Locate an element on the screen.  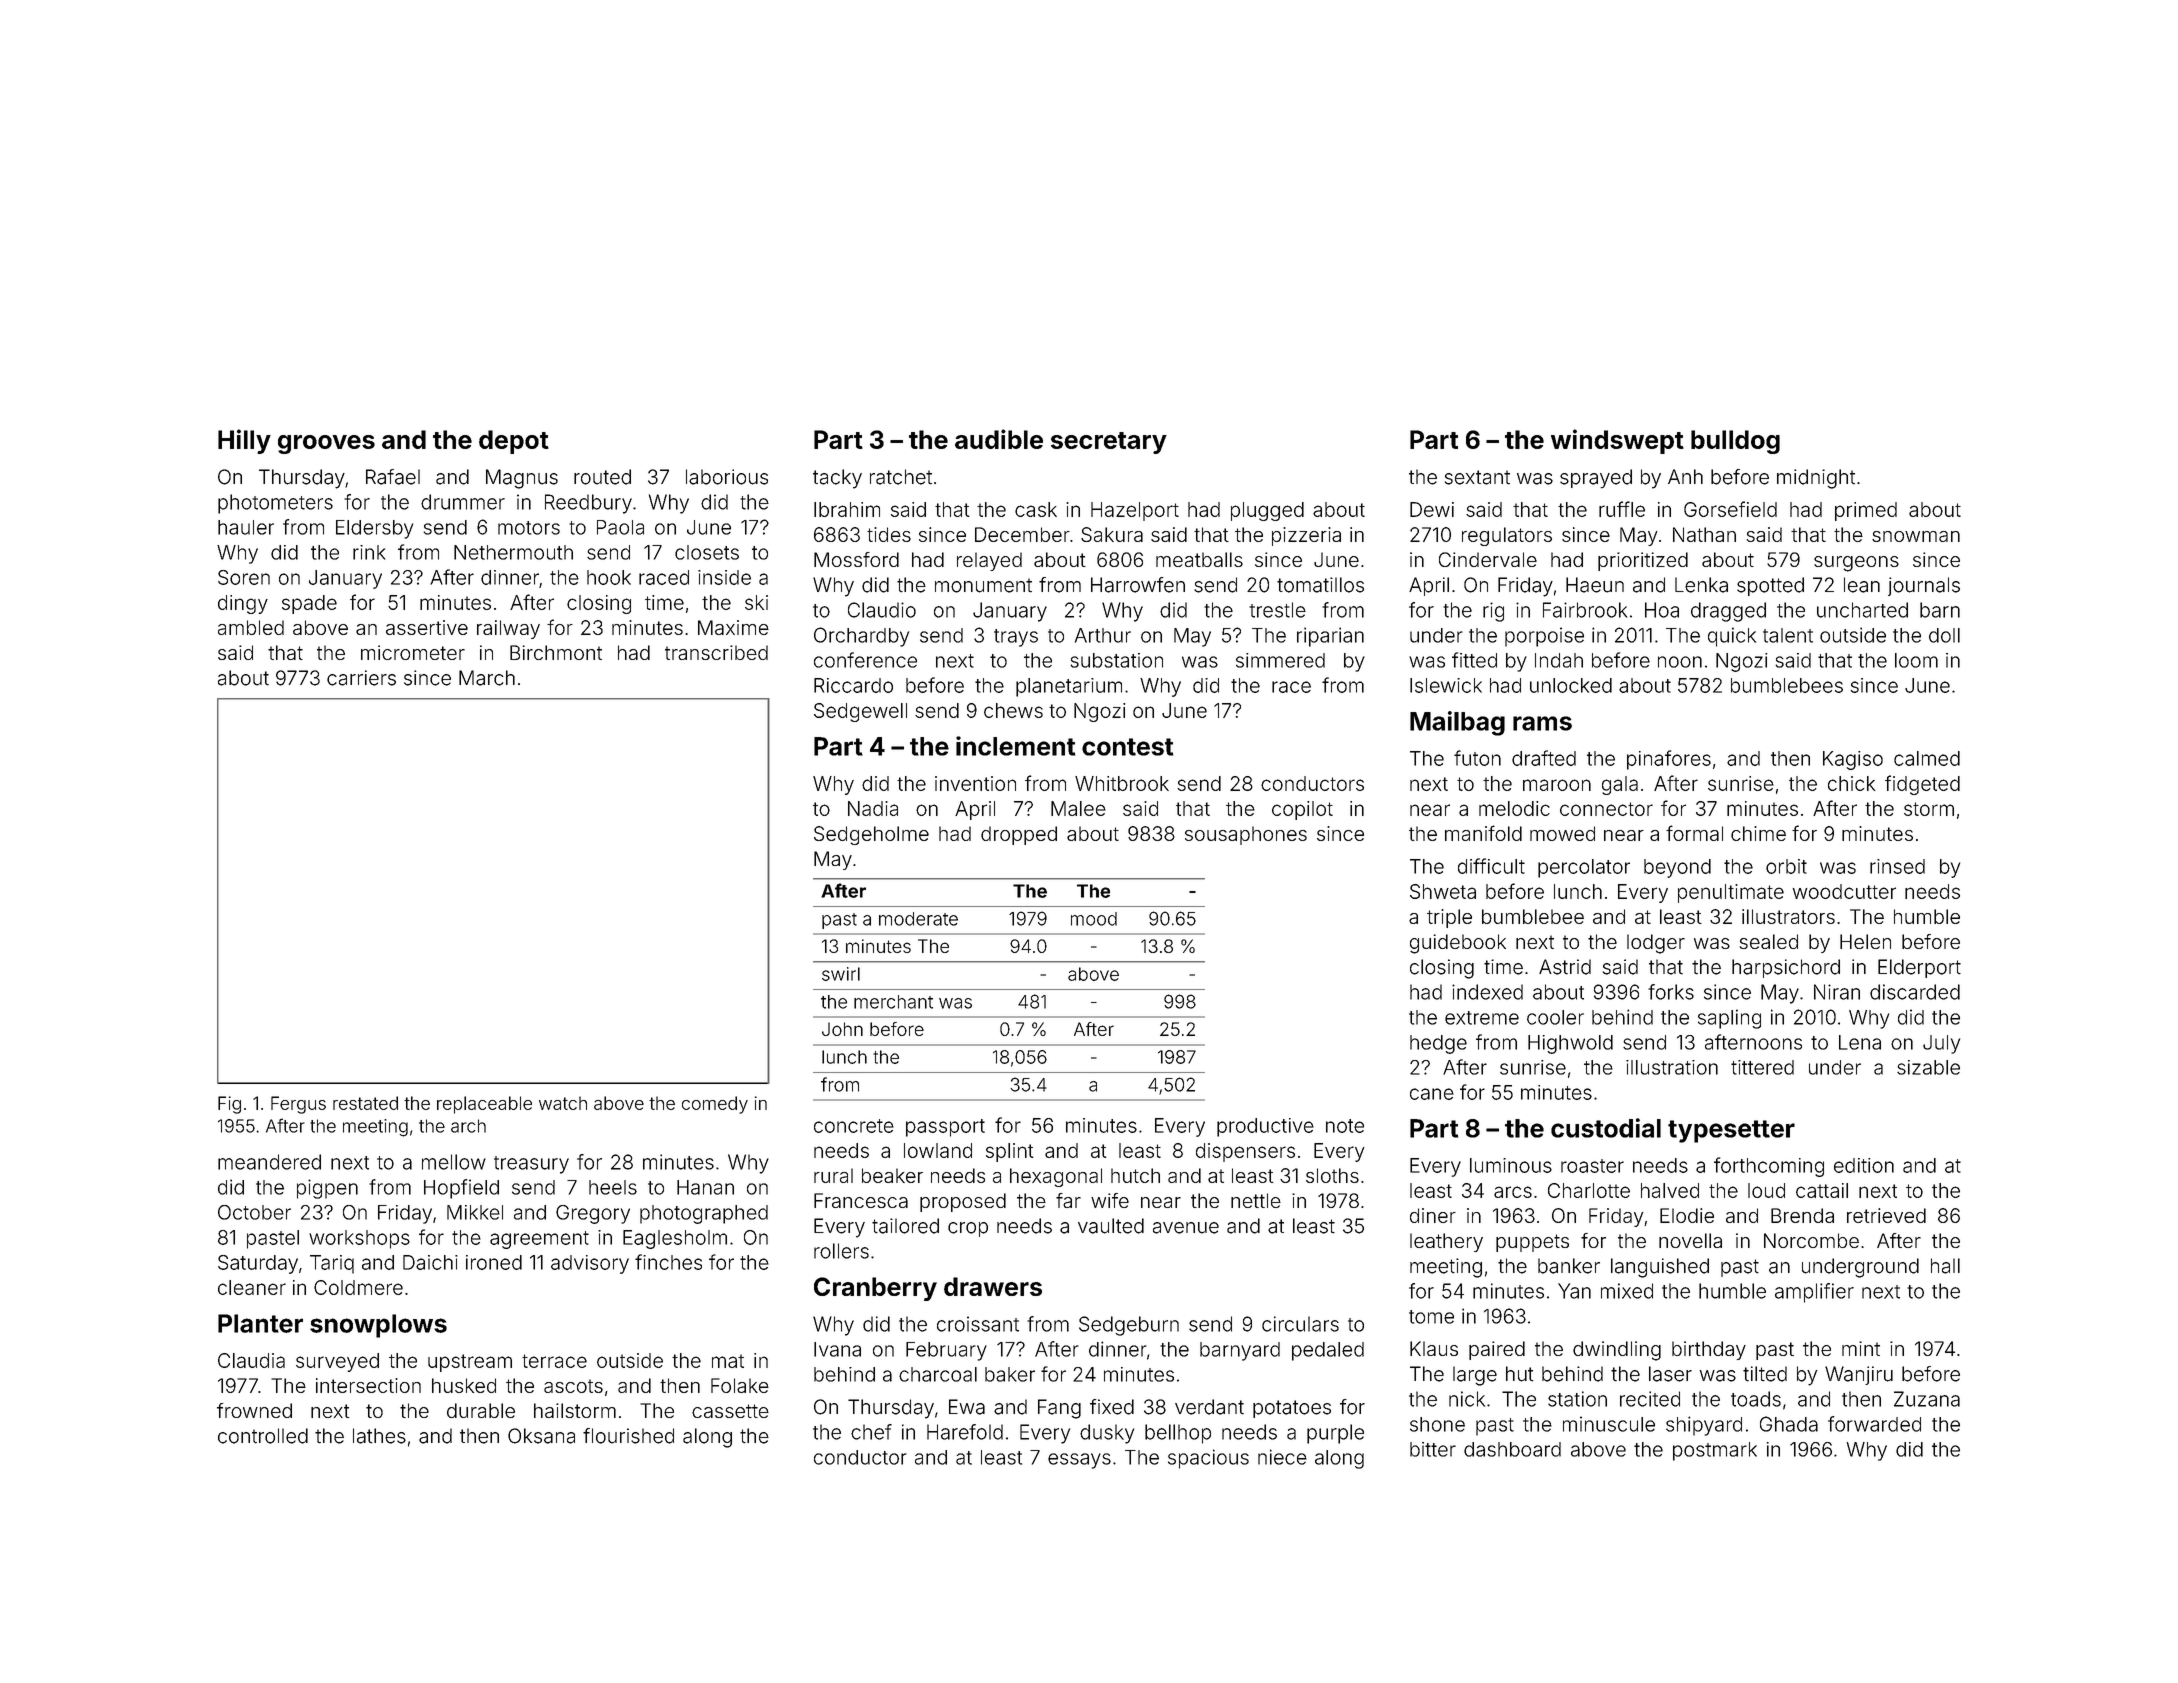
essays is located at coordinates (1079, 1461).
